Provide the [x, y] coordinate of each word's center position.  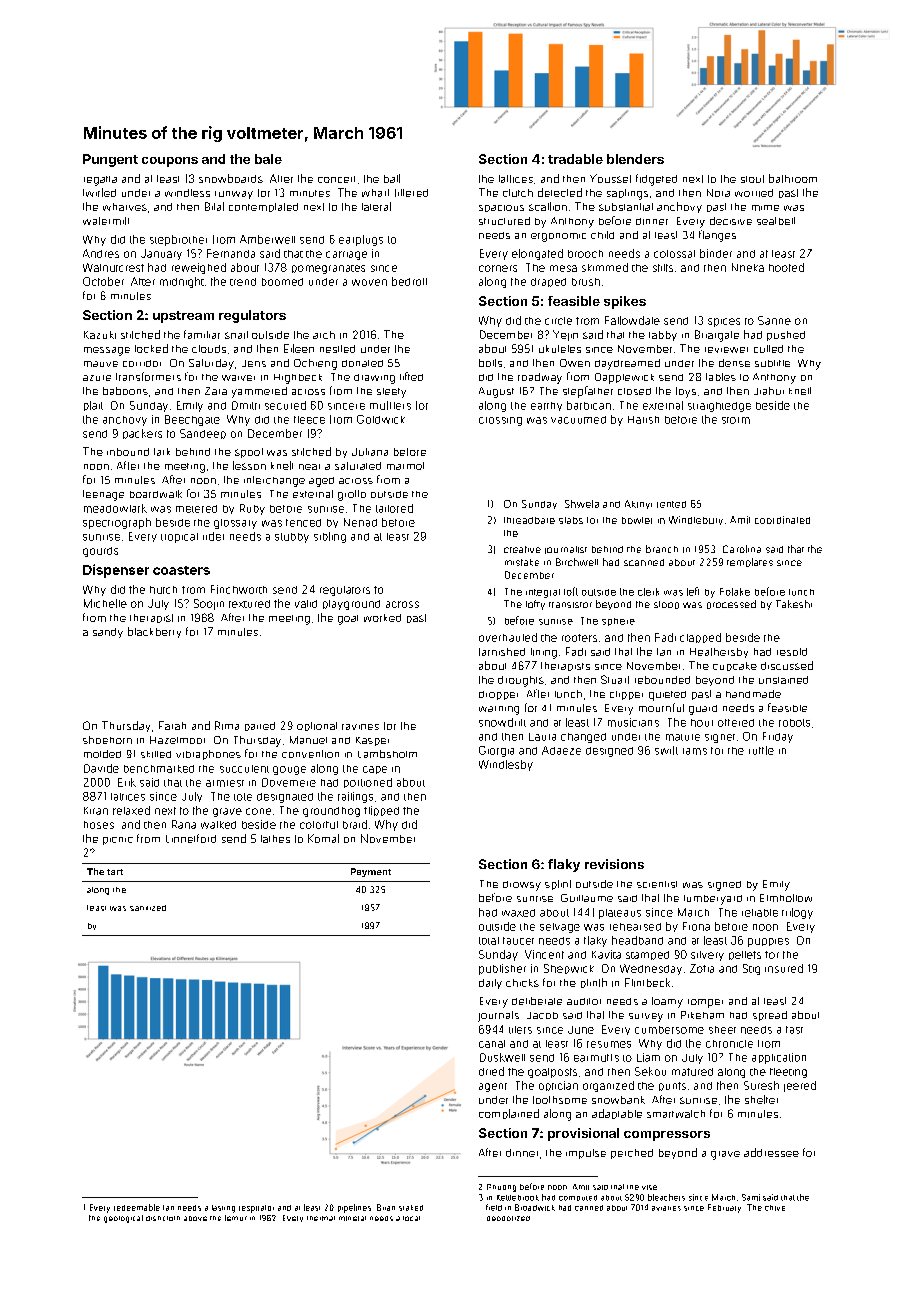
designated [285, 798]
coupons [170, 162]
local [411, 1218]
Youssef [610, 178]
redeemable [137, 1207]
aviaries [666, 1208]
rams [695, 751]
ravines [360, 727]
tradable [575, 159]
